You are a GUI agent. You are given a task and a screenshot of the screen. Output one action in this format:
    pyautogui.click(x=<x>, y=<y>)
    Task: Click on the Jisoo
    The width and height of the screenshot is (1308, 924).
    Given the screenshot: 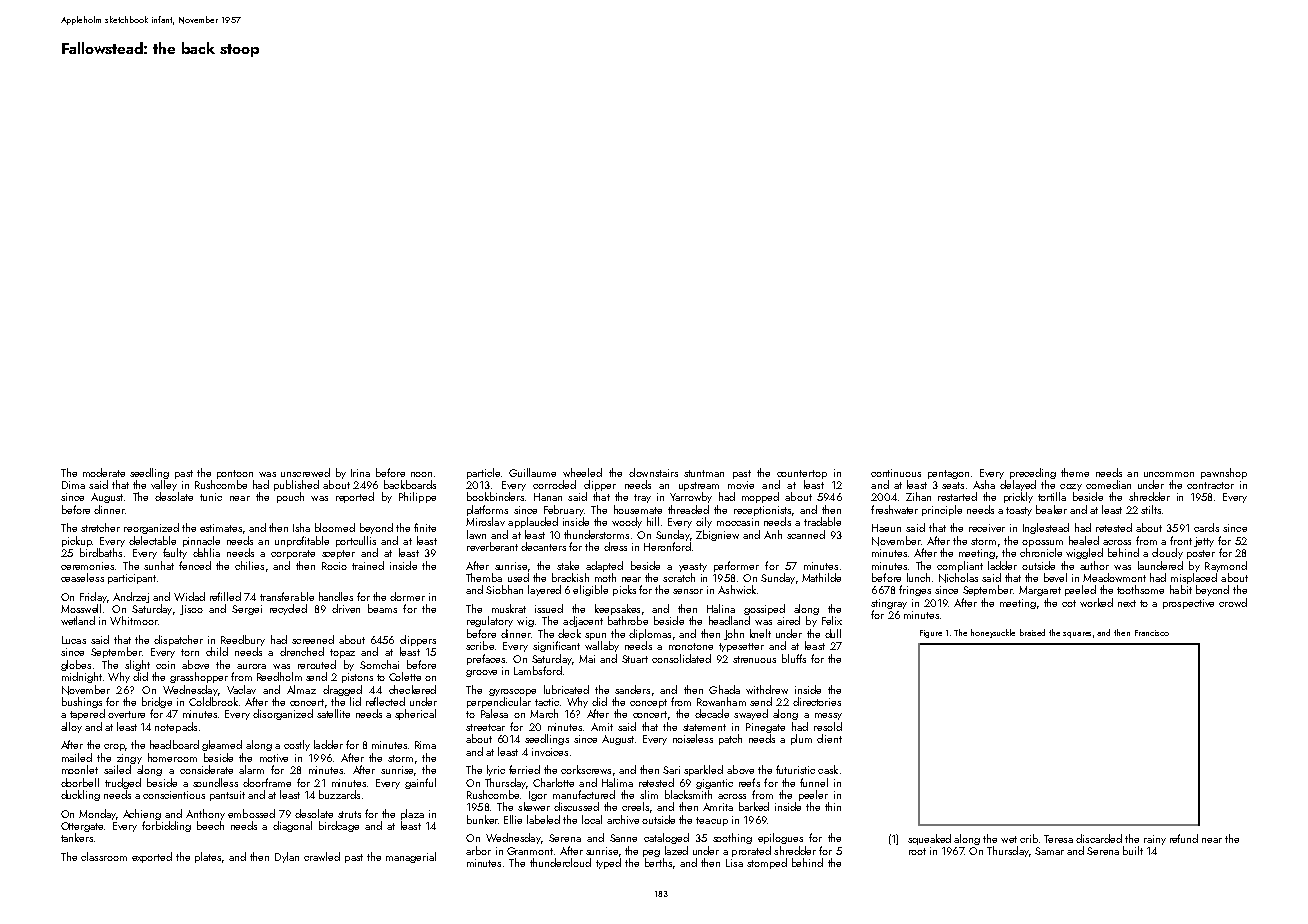 What is the action you would take?
    pyautogui.click(x=191, y=610)
